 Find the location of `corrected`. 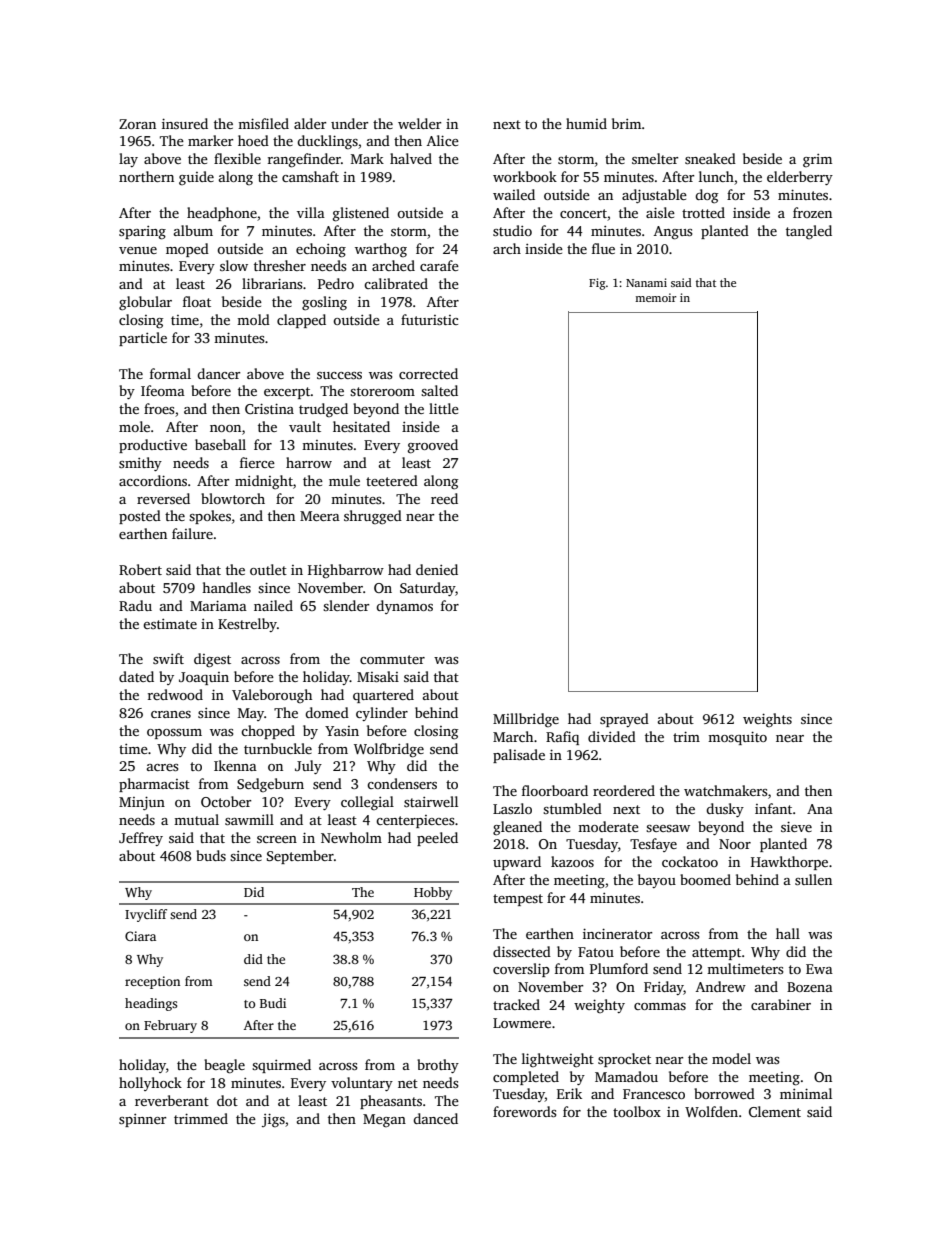

corrected is located at coordinates (428, 373).
